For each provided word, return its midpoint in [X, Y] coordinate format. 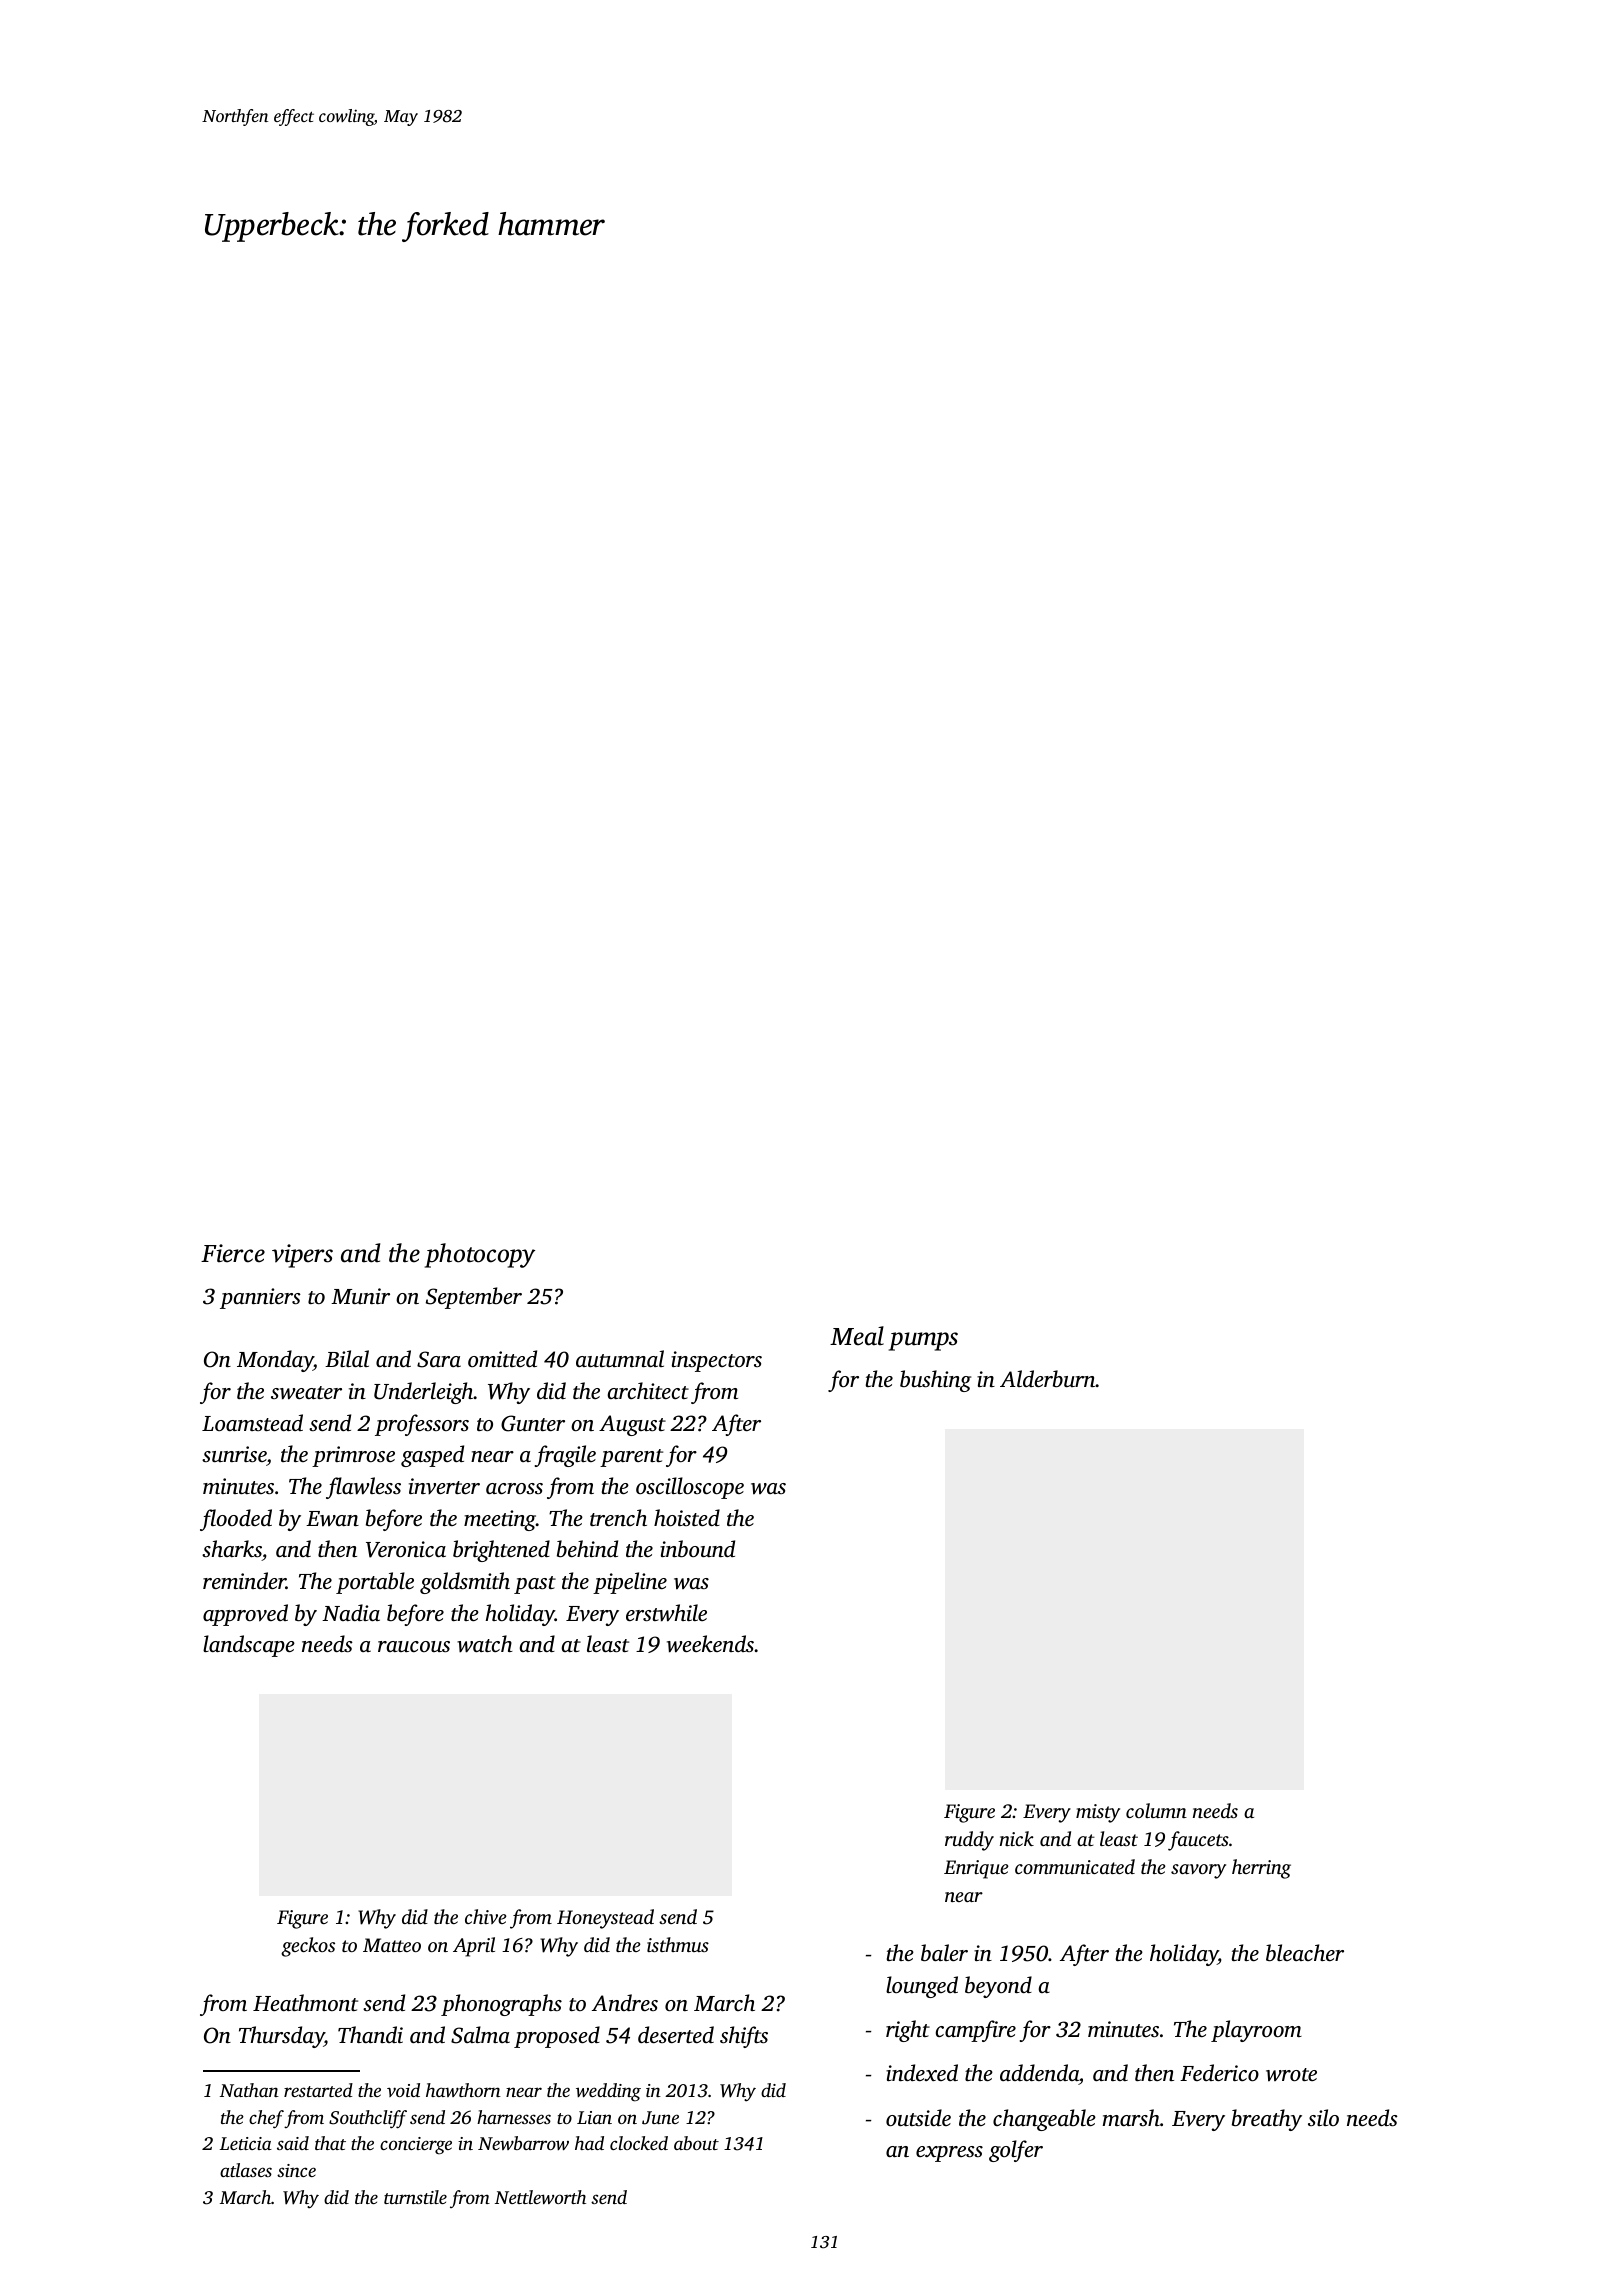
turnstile [415, 2197]
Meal [857, 1336]
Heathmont [305, 2002]
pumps [923, 1341]
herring [1261, 1869]
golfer [1016, 2151]
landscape [249, 1646]
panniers [260, 1298]
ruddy [969, 1841]
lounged [922, 1987]
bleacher [1305, 1952]
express [949, 2154]
